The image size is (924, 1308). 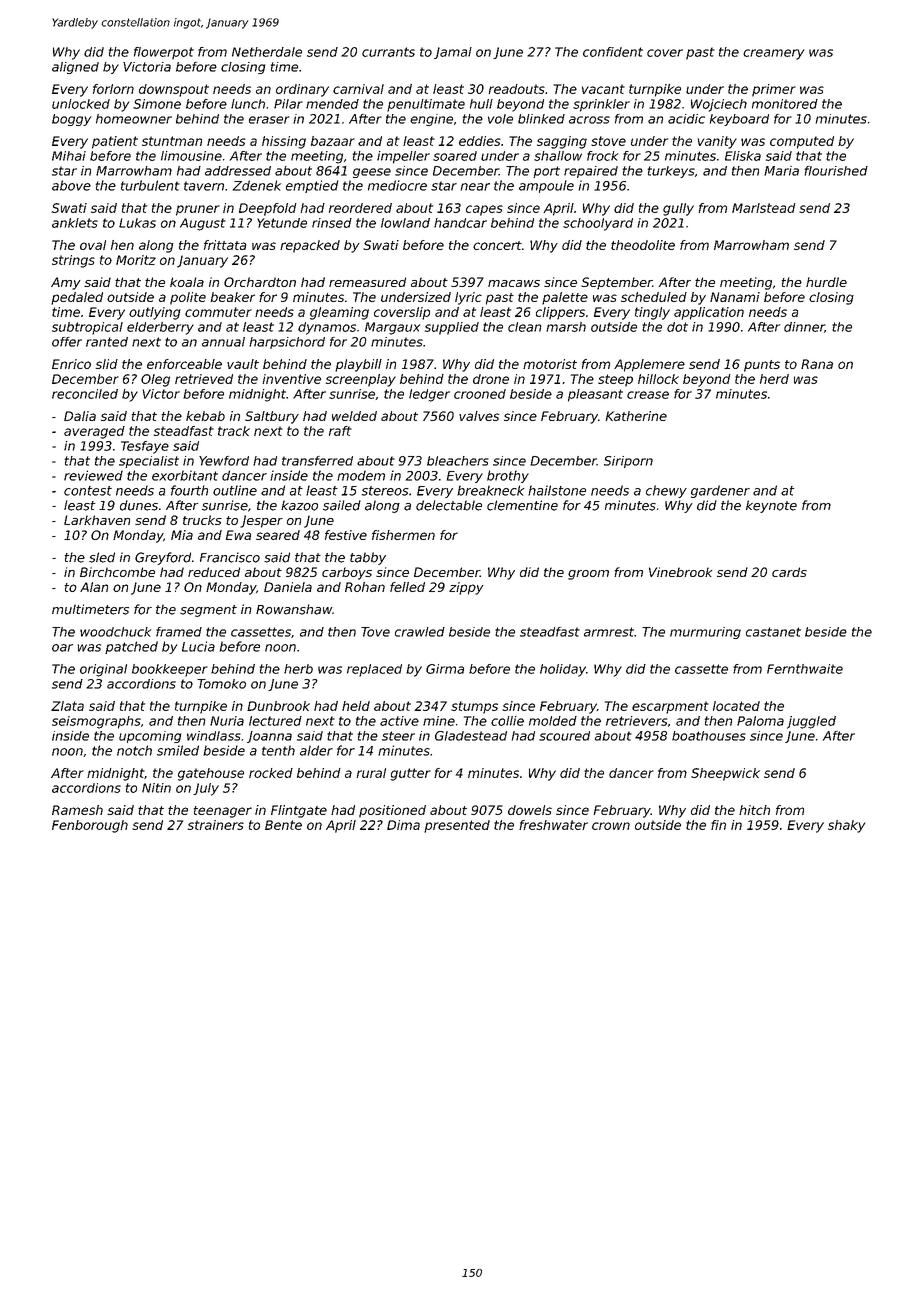 I want to click on reduced, so click(x=214, y=572).
